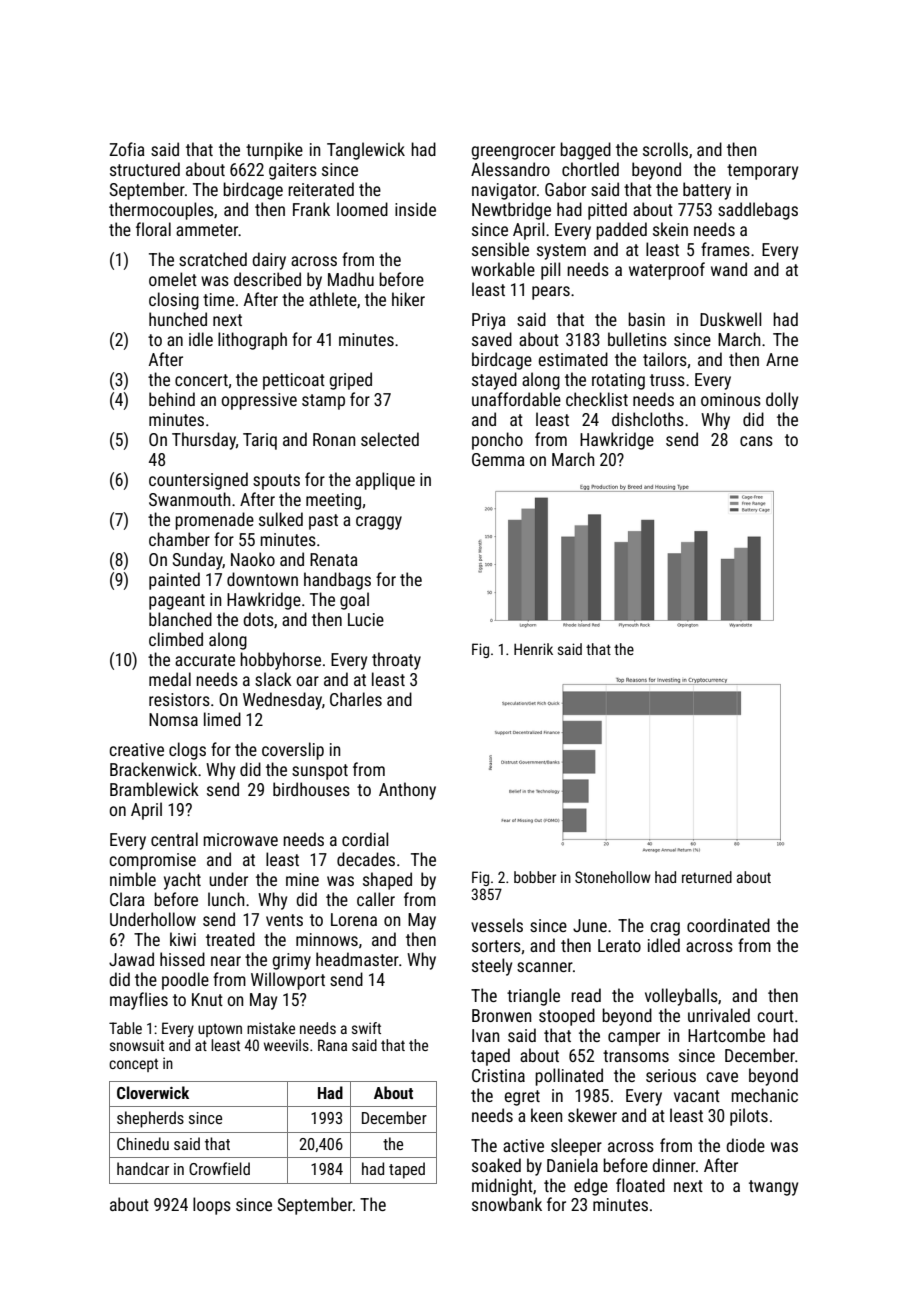  I want to click on bobber, so click(535, 877).
